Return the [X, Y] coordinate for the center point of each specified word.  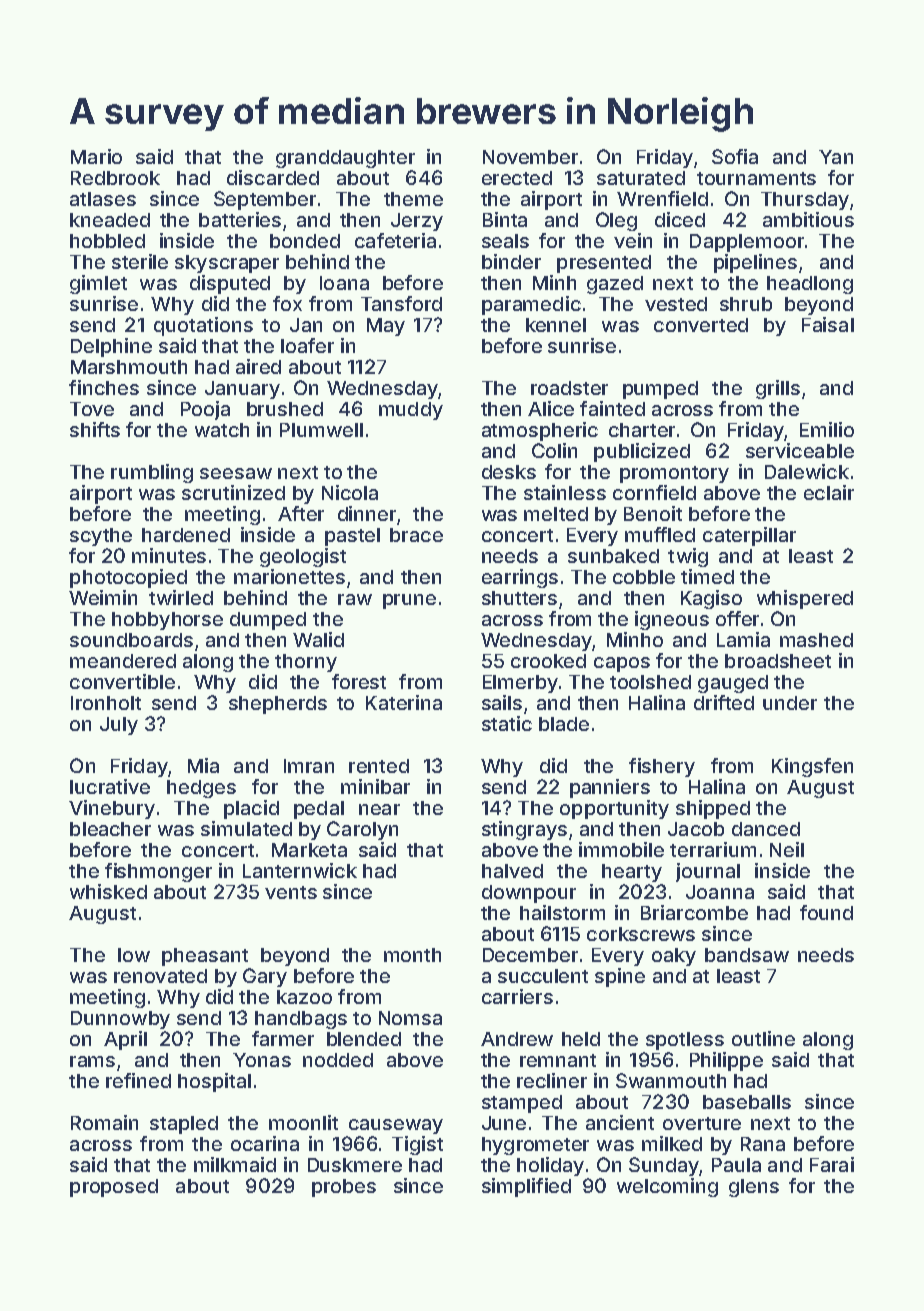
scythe [101, 537]
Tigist [417, 1145]
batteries [240, 219]
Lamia [743, 639]
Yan [836, 157]
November [530, 157]
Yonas [262, 1060]
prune [409, 601]
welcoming [667, 1187]
